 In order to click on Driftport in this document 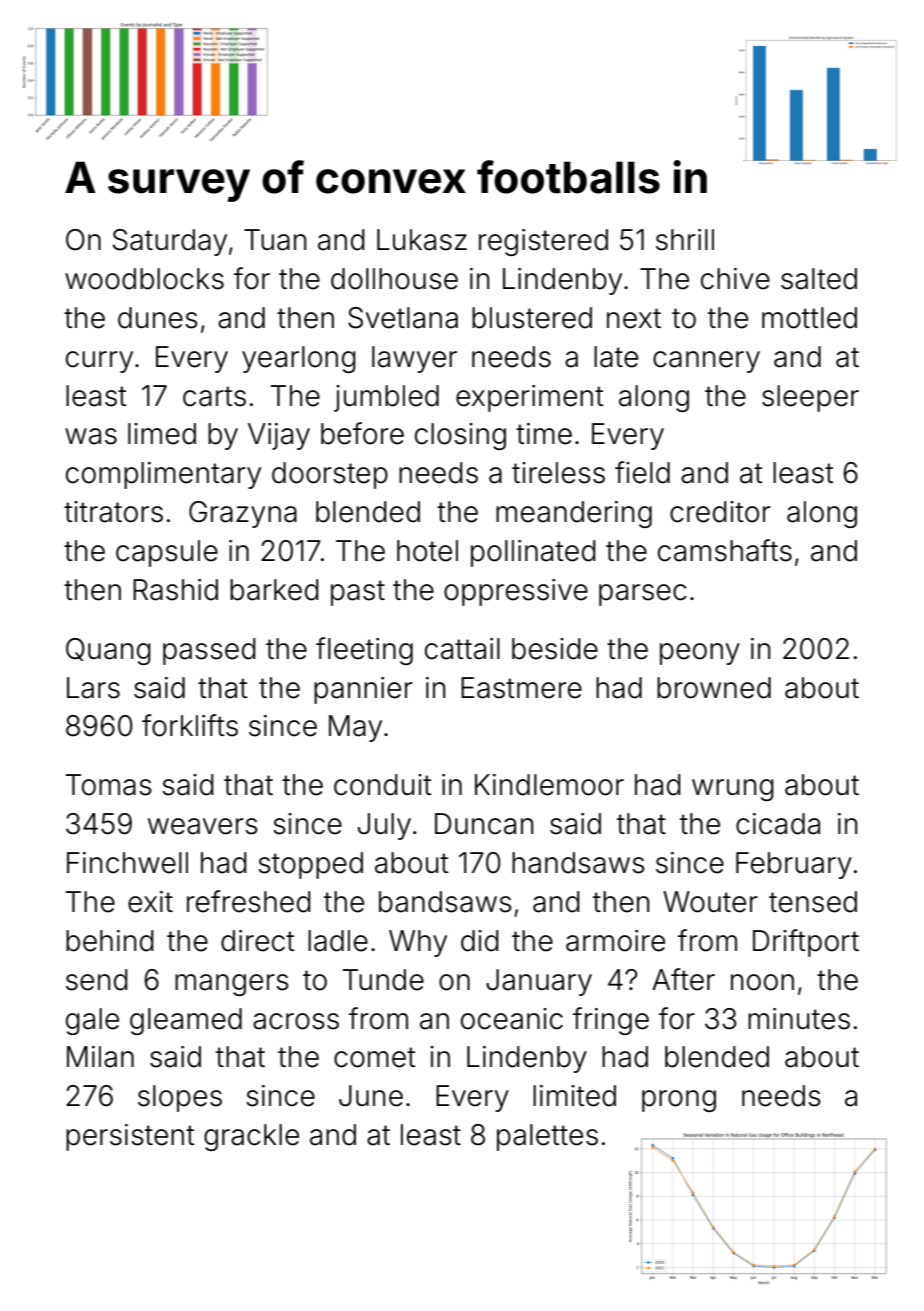, I will do `click(806, 943)`.
